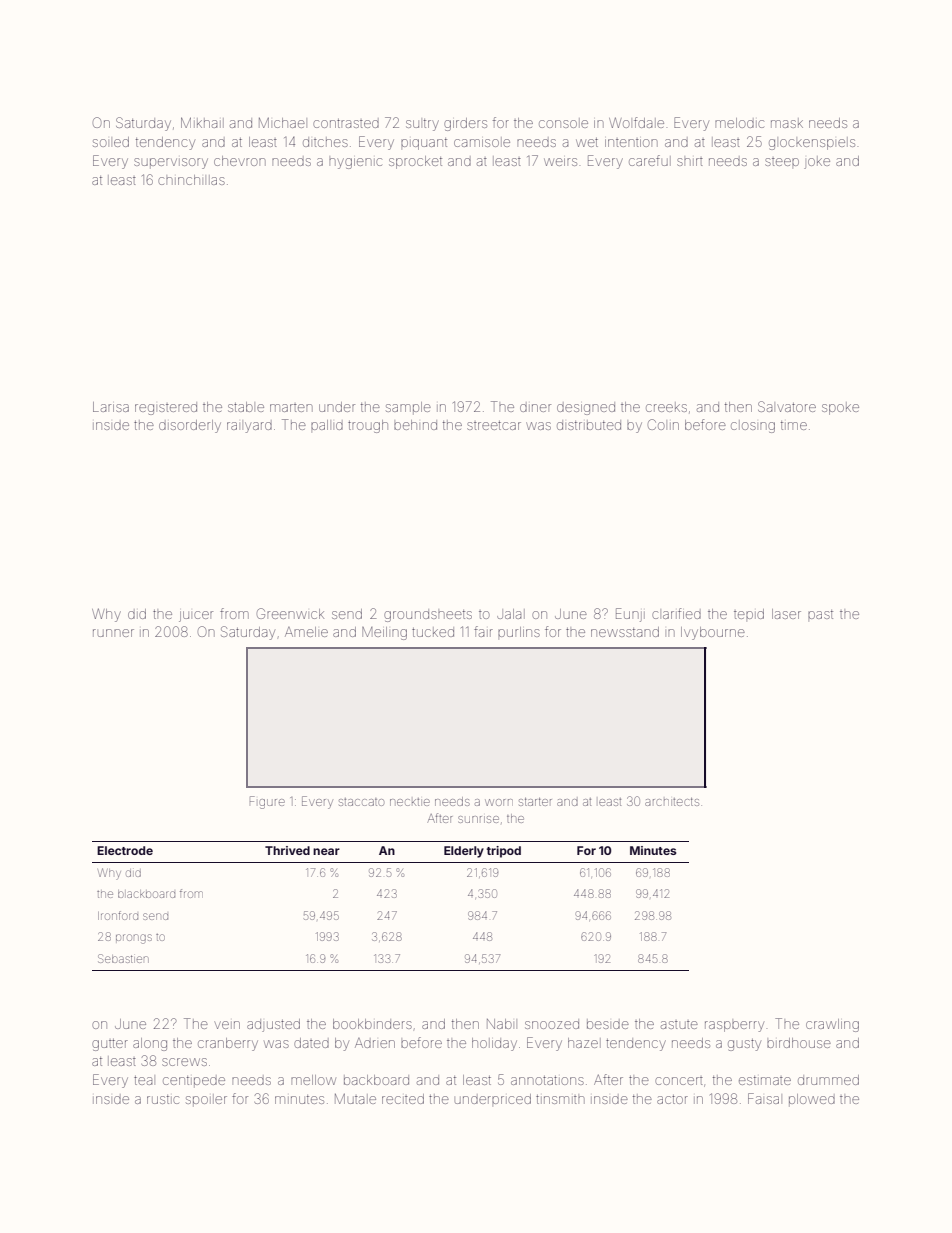 The image size is (952, 1233). What do you see at coordinates (563, 123) in the page?
I see `console` at bounding box center [563, 123].
